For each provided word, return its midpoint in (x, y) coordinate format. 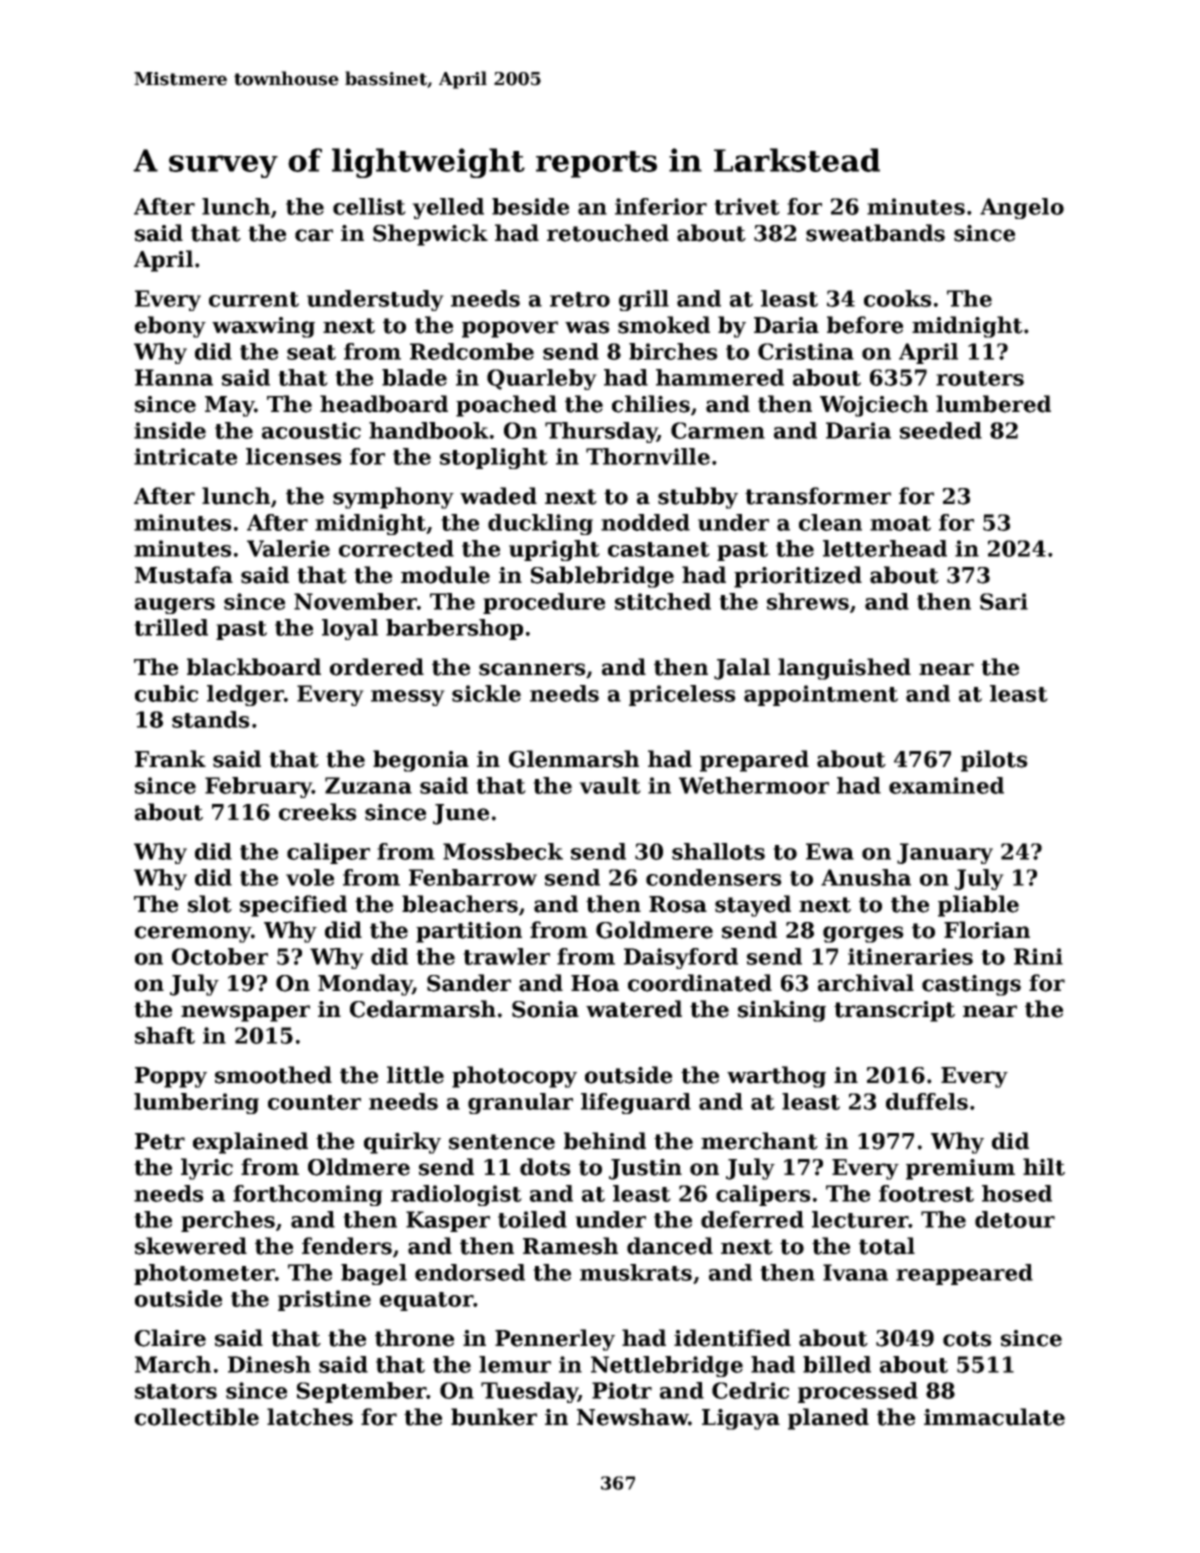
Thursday (601, 432)
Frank (170, 759)
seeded (941, 430)
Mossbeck (503, 851)
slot (210, 904)
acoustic (311, 430)
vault (610, 785)
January (945, 853)
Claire (170, 1338)
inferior (661, 206)
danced (670, 1246)
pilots (994, 761)
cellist (369, 206)
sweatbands (875, 233)
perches (228, 1221)
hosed (1017, 1193)
